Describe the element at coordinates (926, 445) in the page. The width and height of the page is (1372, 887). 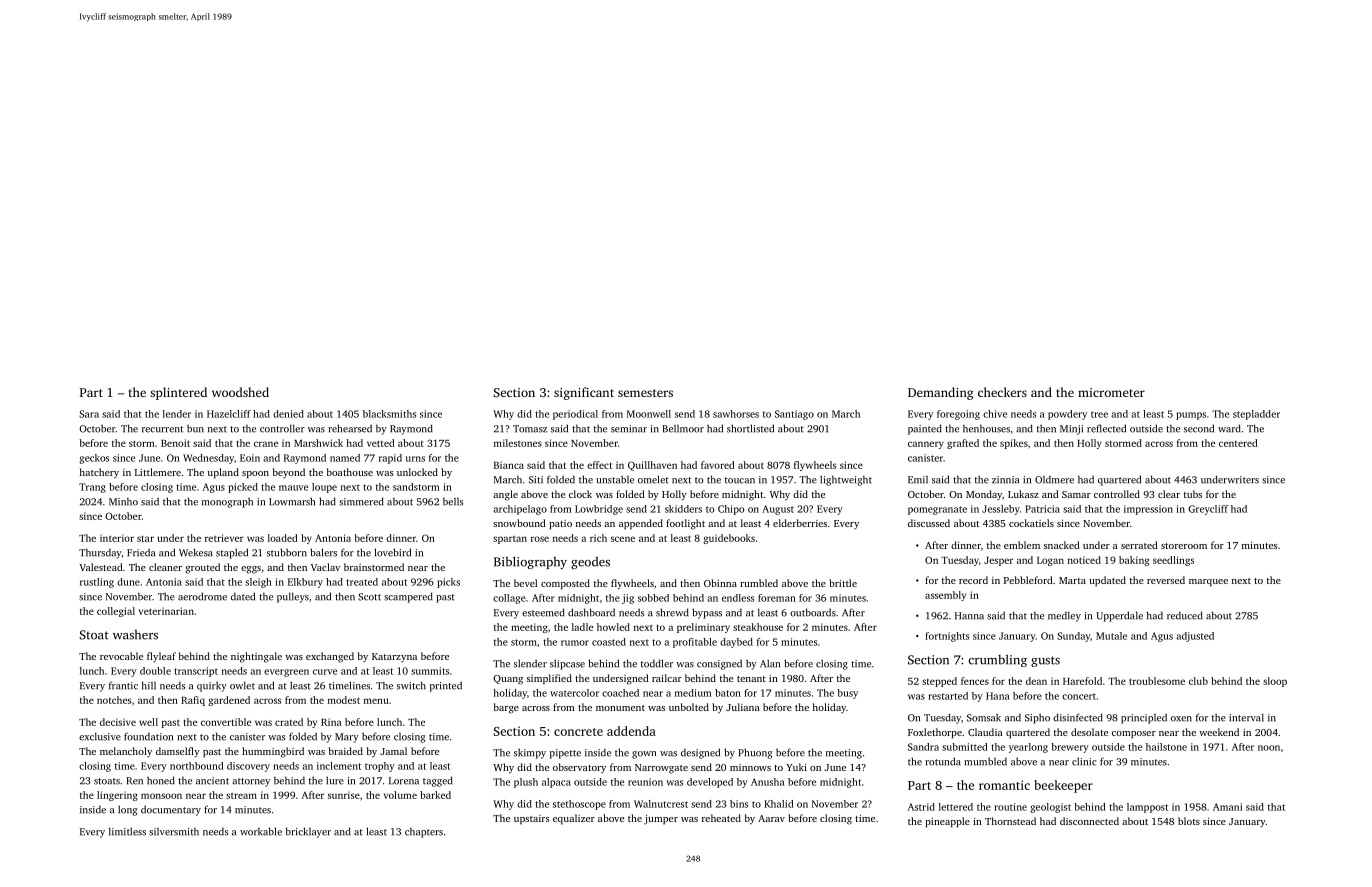
I see `cannery` at that location.
